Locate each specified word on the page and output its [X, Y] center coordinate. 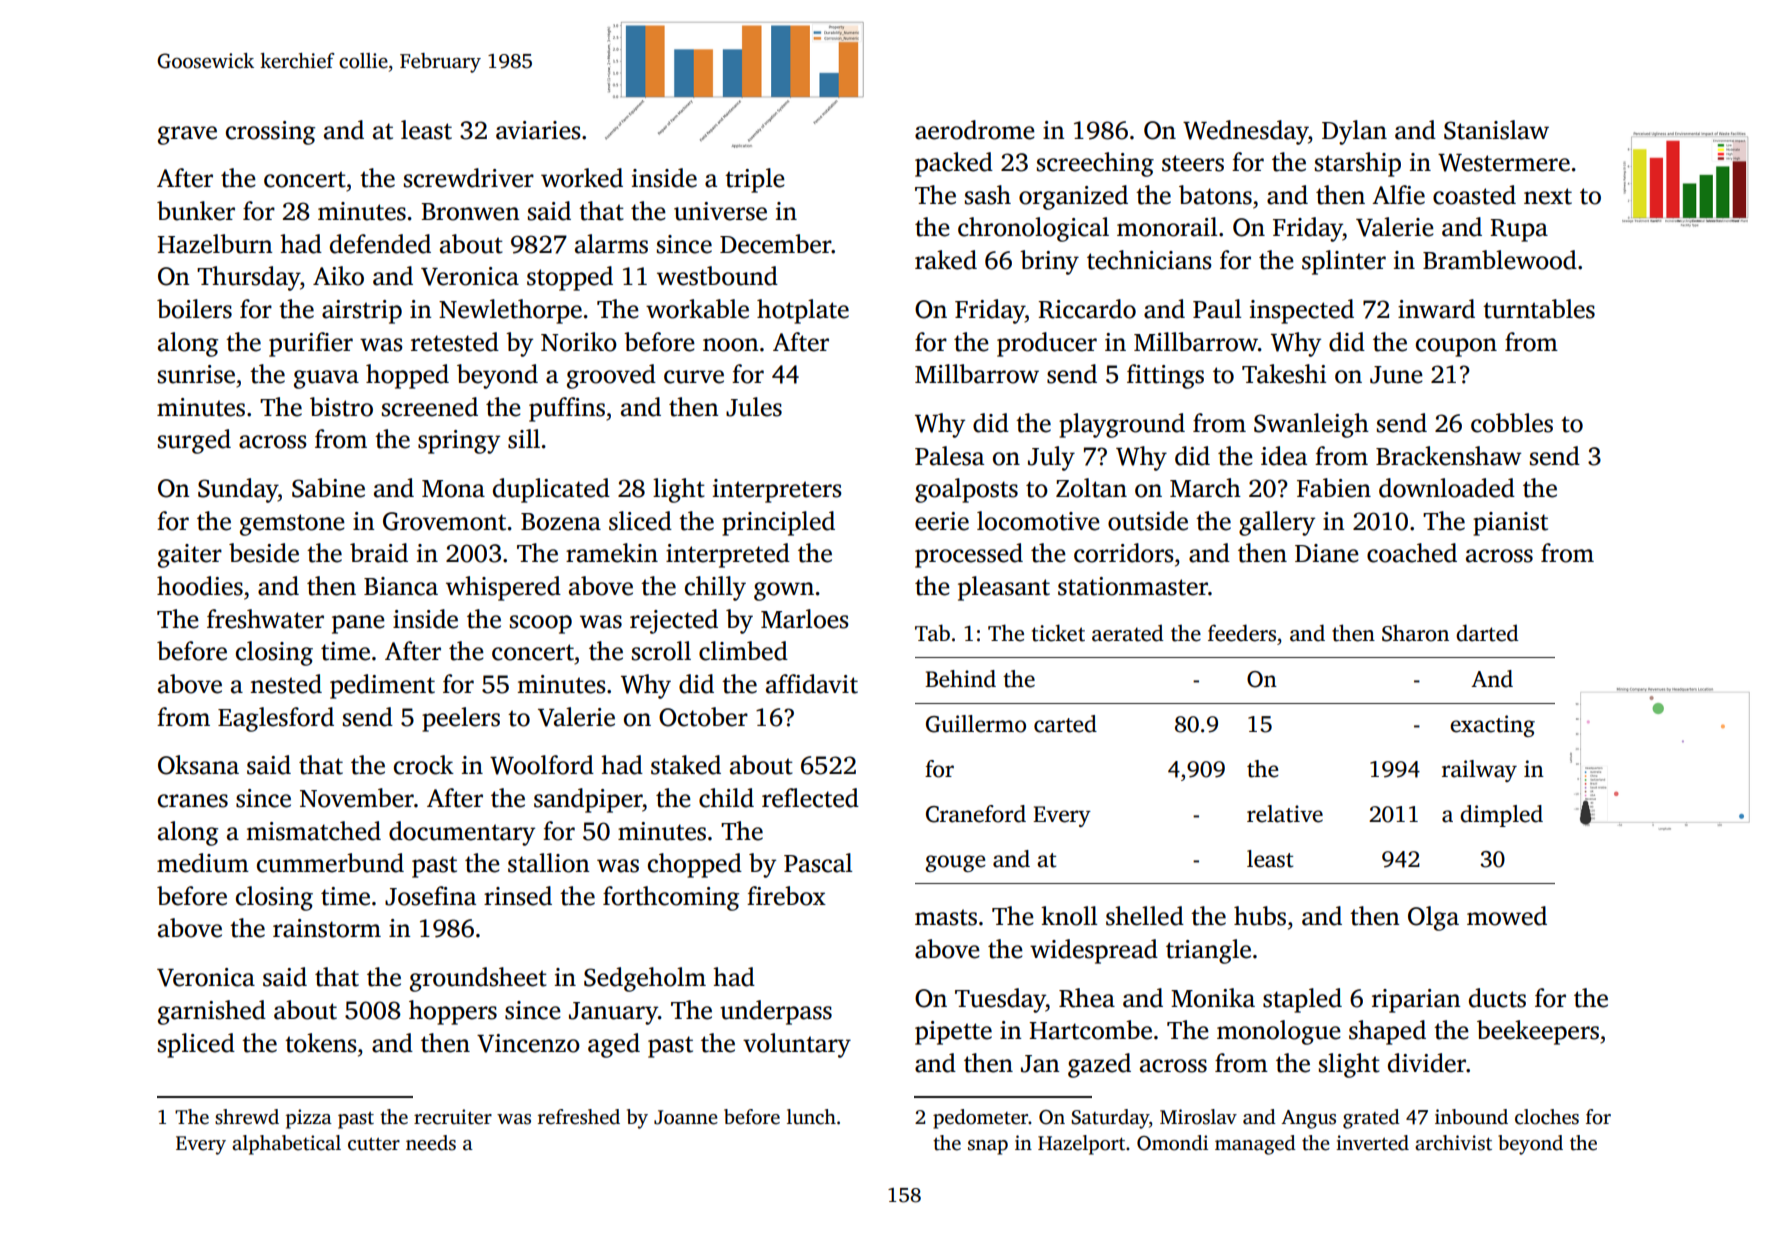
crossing [270, 133]
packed [954, 164]
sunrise [196, 374]
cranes [193, 801]
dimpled [1501, 816]
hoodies [200, 586]
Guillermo [976, 724]
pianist [1510, 524]
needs [431, 1143]
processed [969, 555]
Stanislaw [1496, 130]
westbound [717, 276]
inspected [1302, 311]
